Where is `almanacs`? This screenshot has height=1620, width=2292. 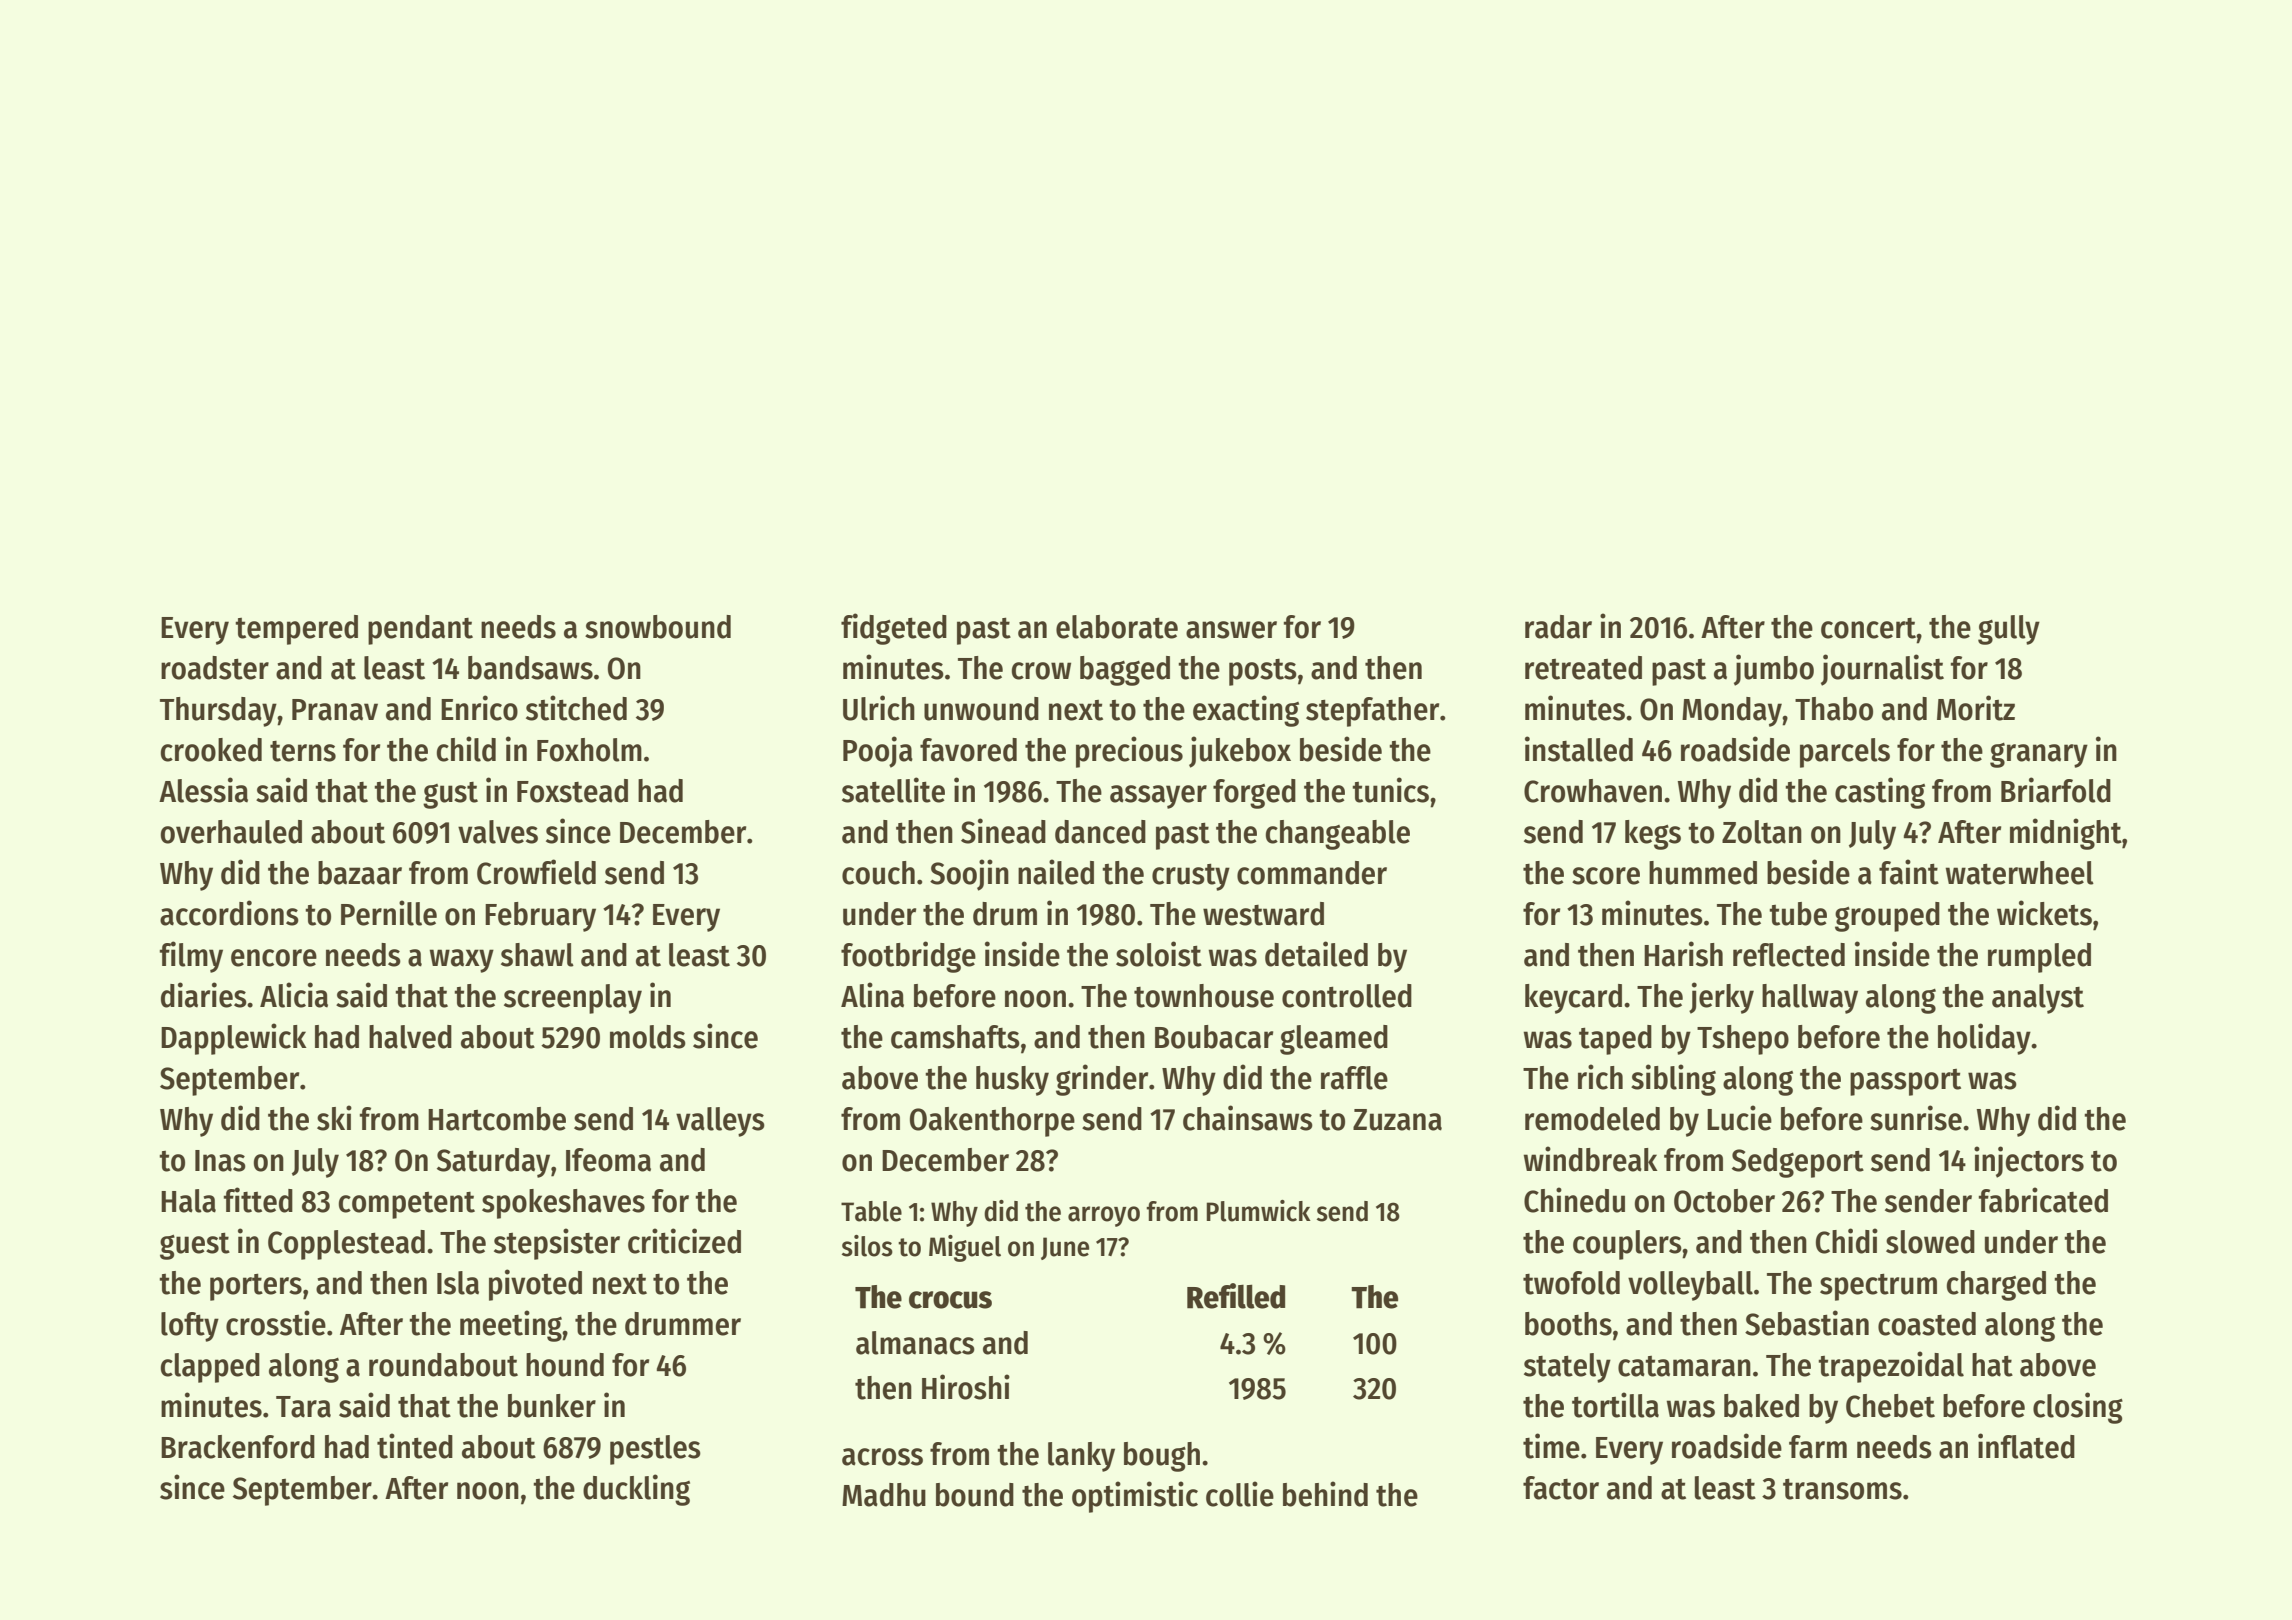
almanacs is located at coordinates (915, 1343).
